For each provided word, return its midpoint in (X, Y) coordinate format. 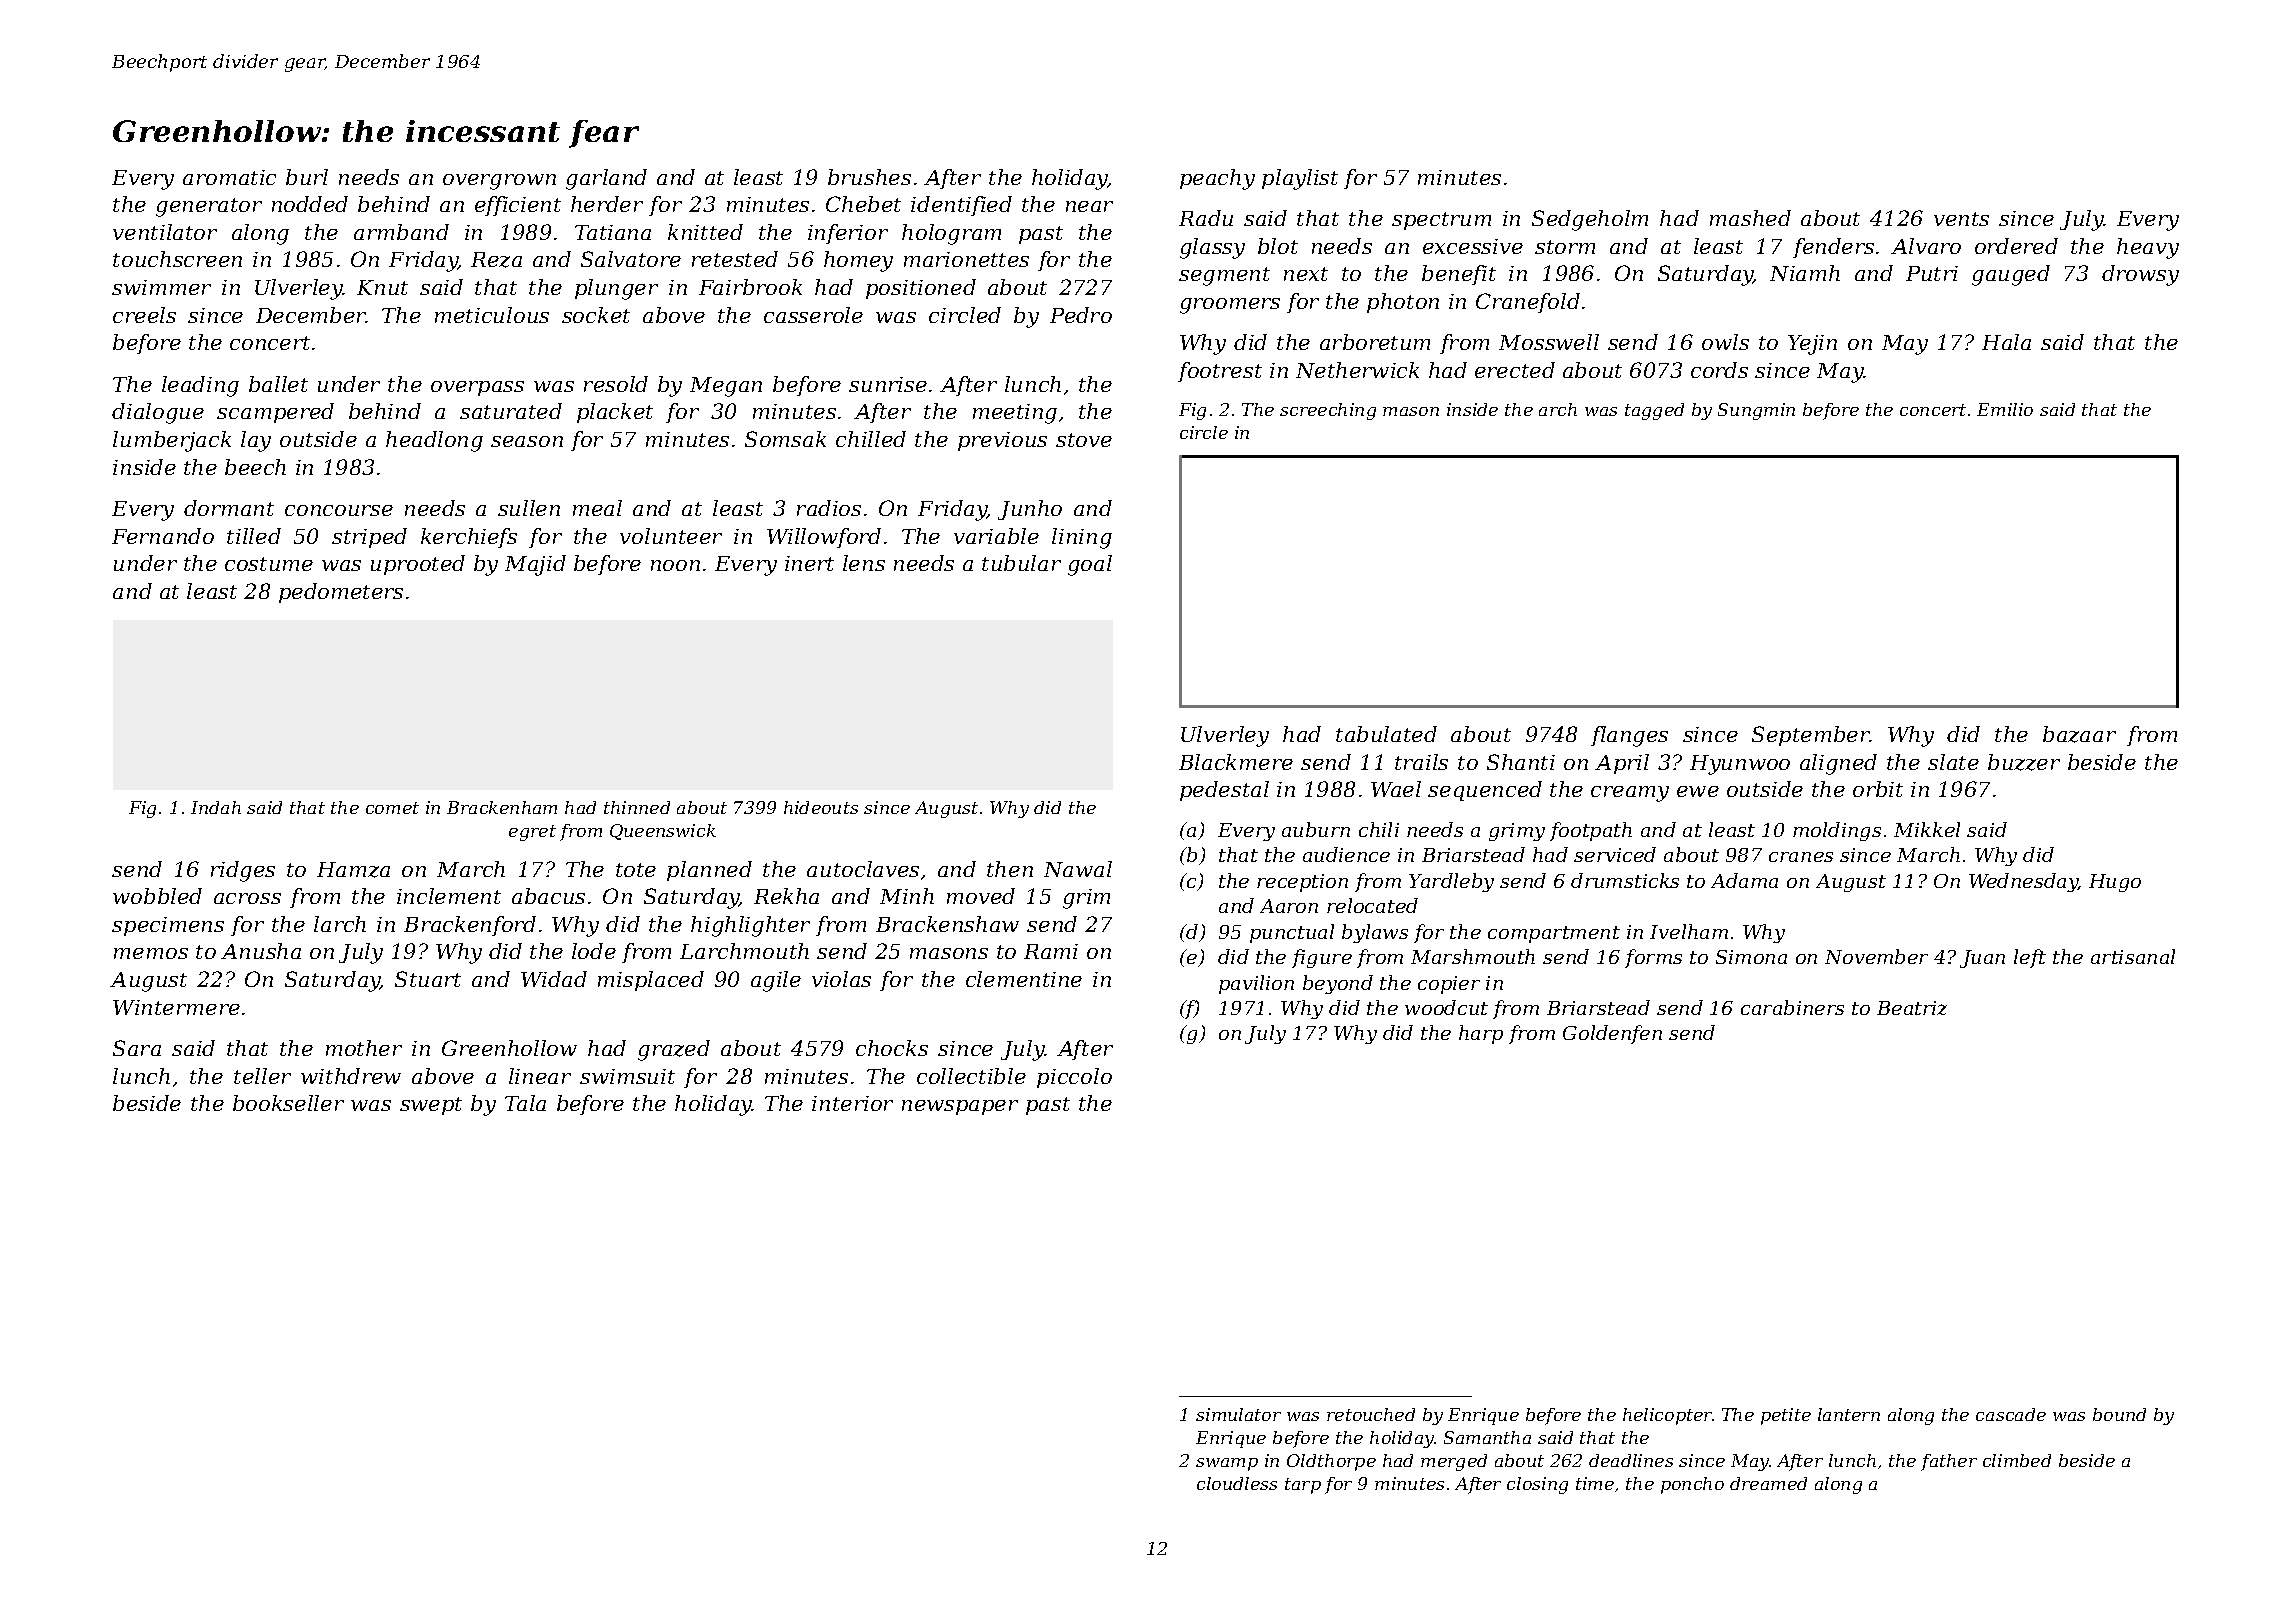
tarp (1303, 1486)
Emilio (2005, 409)
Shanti (1521, 762)
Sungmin (1756, 411)
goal (1090, 565)
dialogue (158, 413)
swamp (1227, 1464)
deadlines (1631, 1460)
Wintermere (176, 1007)
